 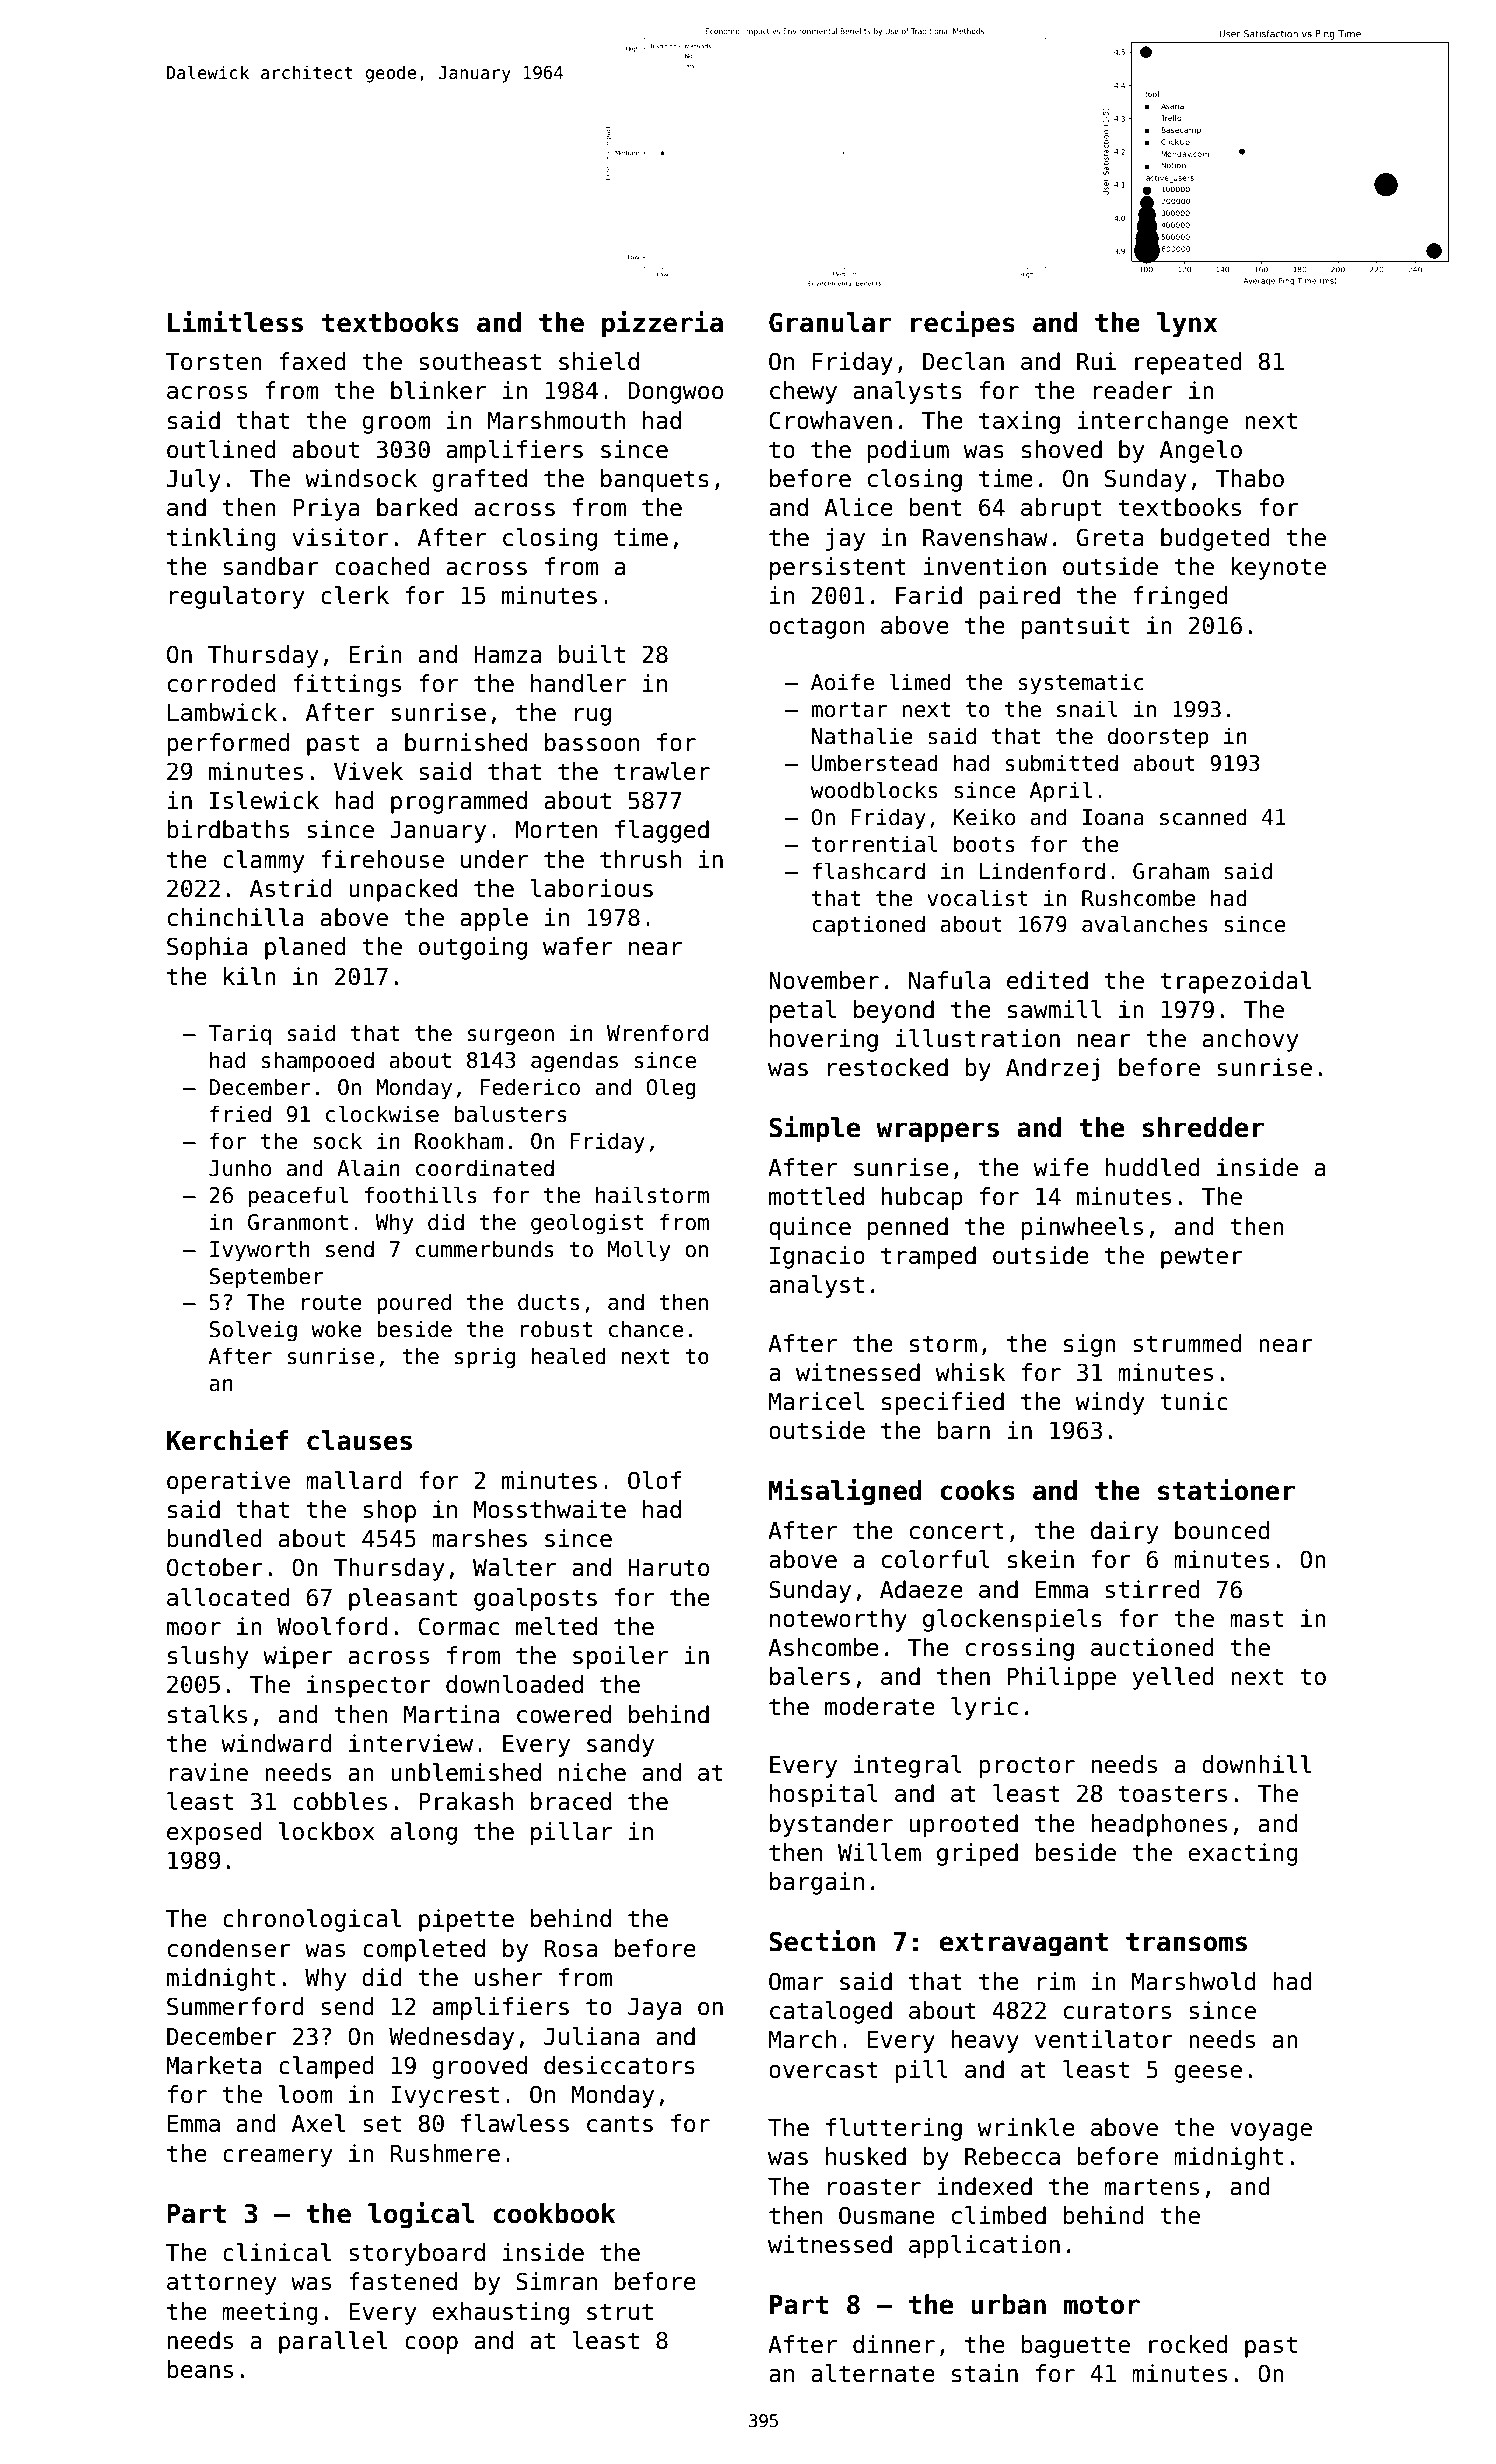 What do you see at coordinates (874, 790) in the image?
I see `woodblocks` at bounding box center [874, 790].
